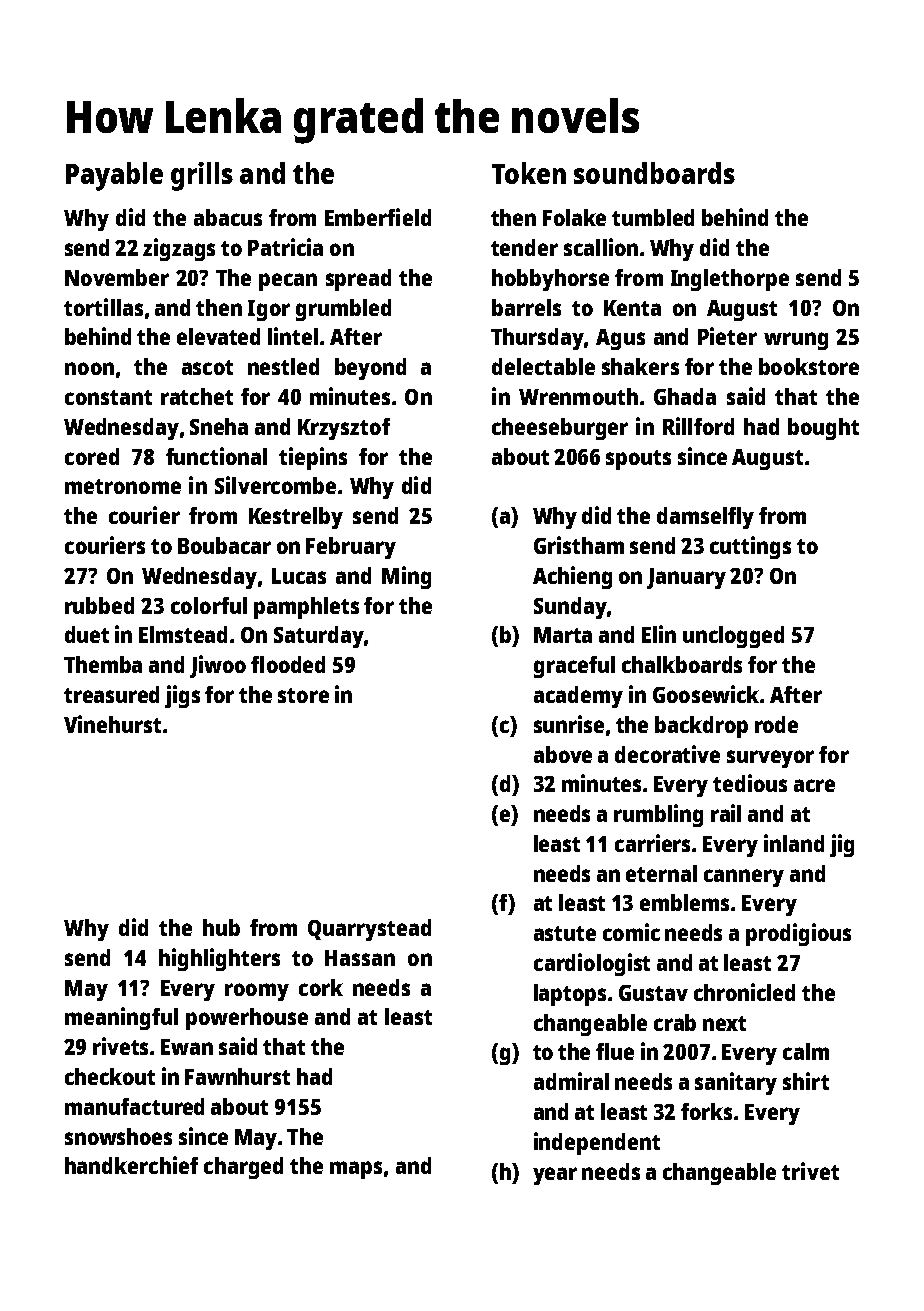 This document has width=924, height=1311. I want to click on metronome, so click(123, 486).
